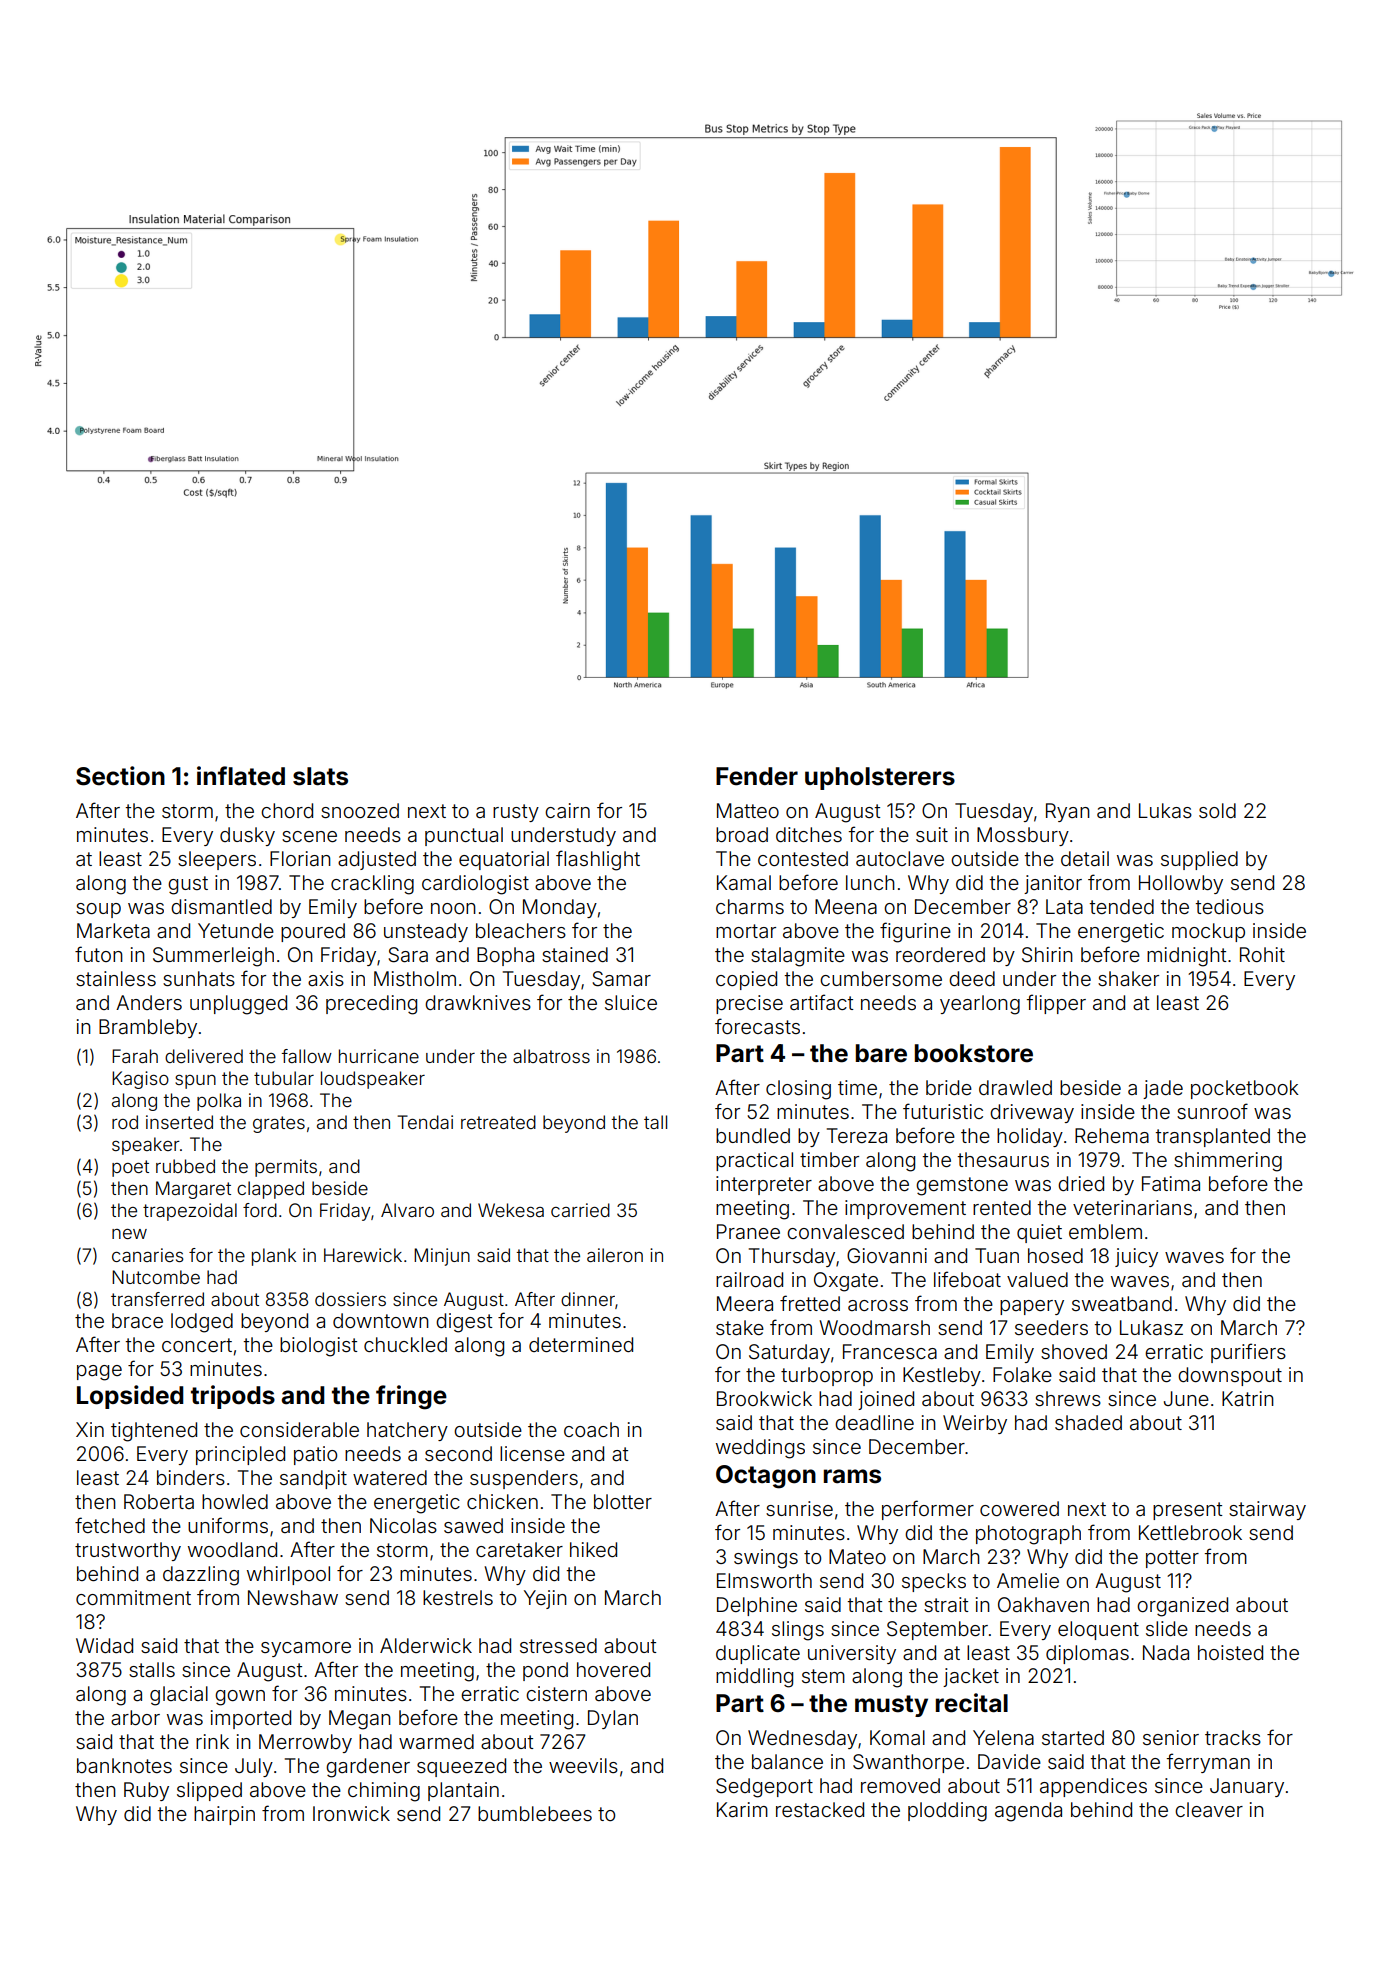 Image resolution: width=1386 pixels, height=1969 pixels. What do you see at coordinates (810, 1303) in the screenshot?
I see `fretted` at bounding box center [810, 1303].
